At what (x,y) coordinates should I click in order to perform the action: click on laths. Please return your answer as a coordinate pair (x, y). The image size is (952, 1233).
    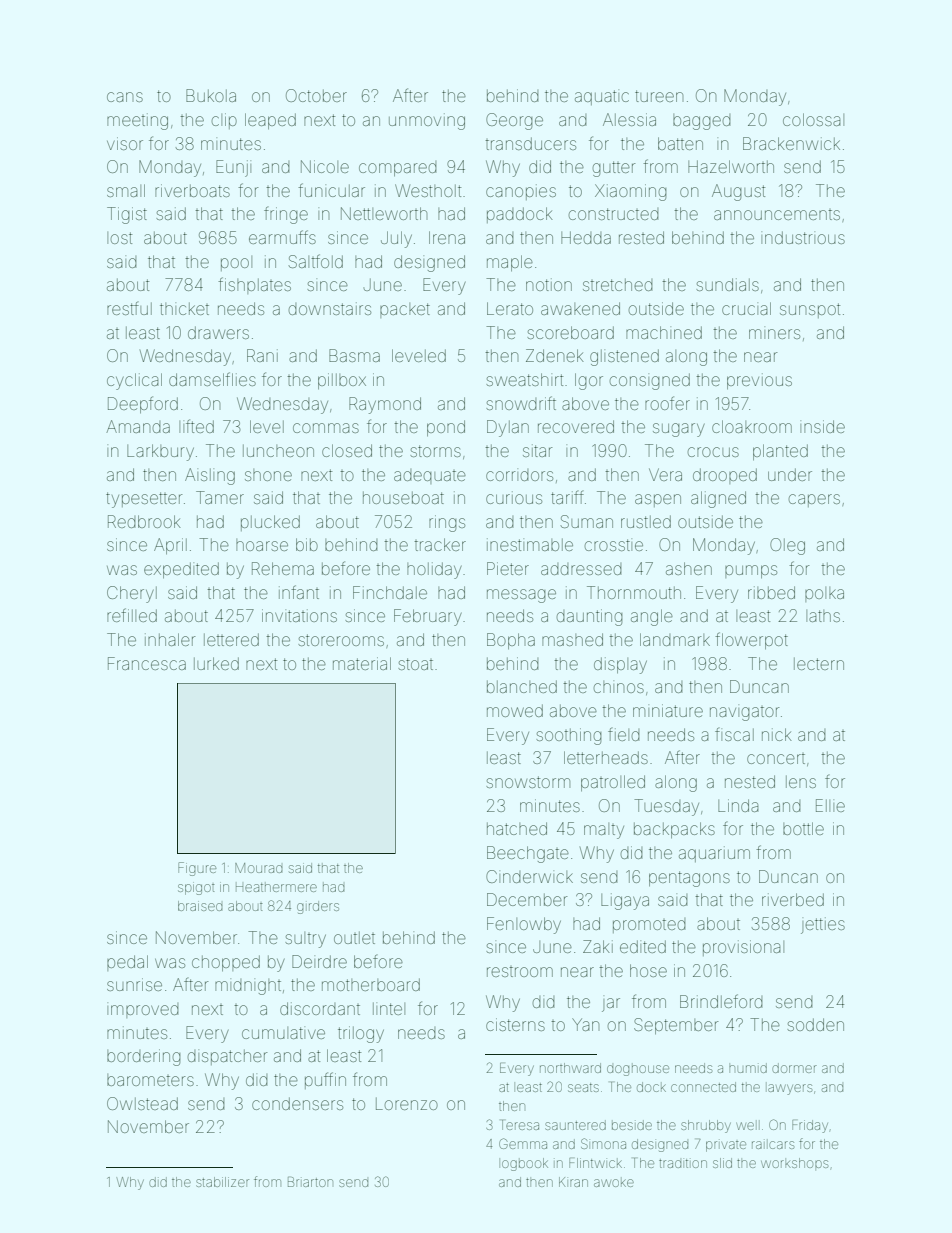
    Looking at the image, I should click on (823, 616).
